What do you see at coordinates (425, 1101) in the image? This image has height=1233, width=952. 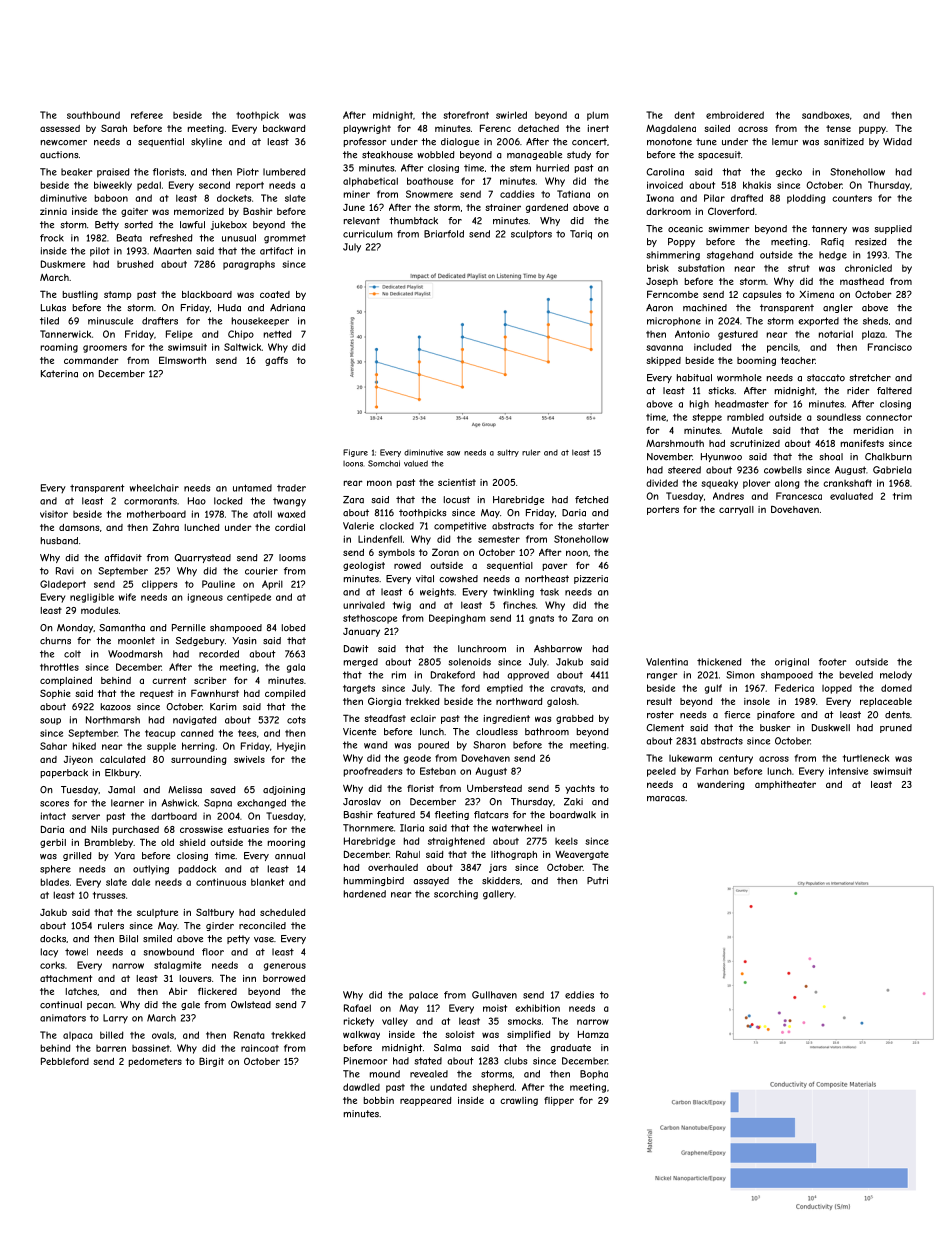 I see `reappeared` at bounding box center [425, 1101].
